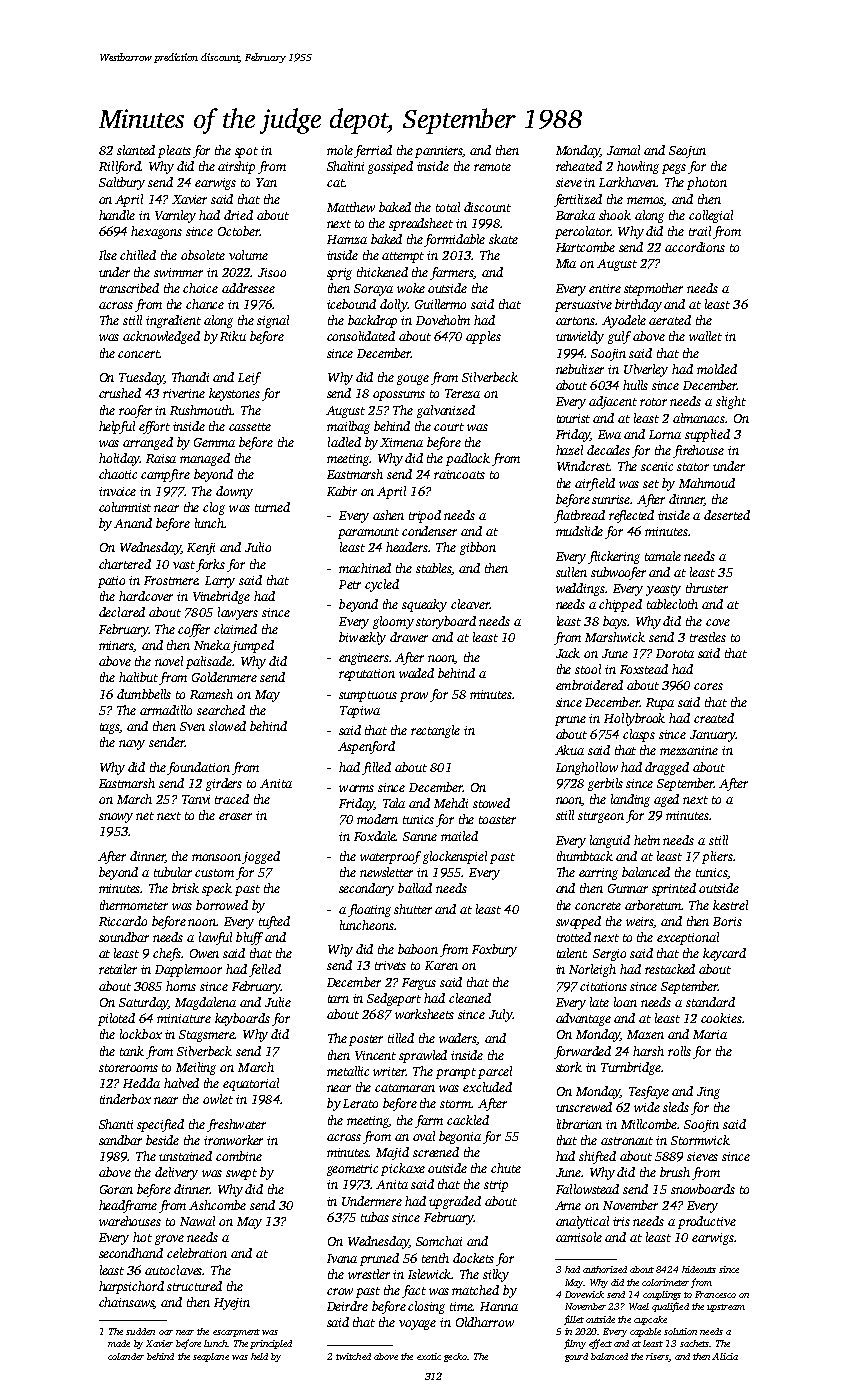  I want to click on Hanna, so click(499, 1306).
